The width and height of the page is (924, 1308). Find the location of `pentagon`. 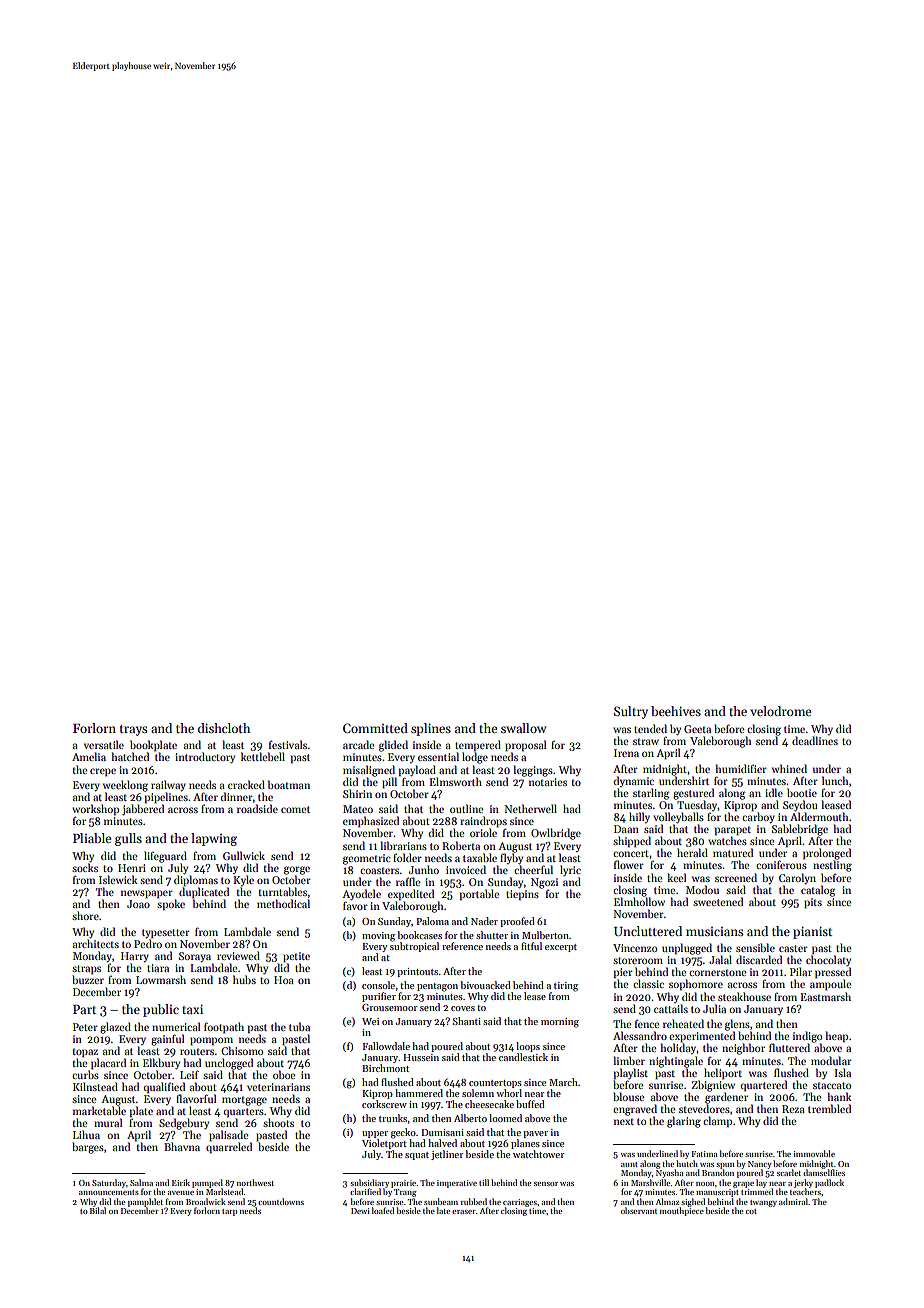

pentagon is located at coordinates (437, 987).
